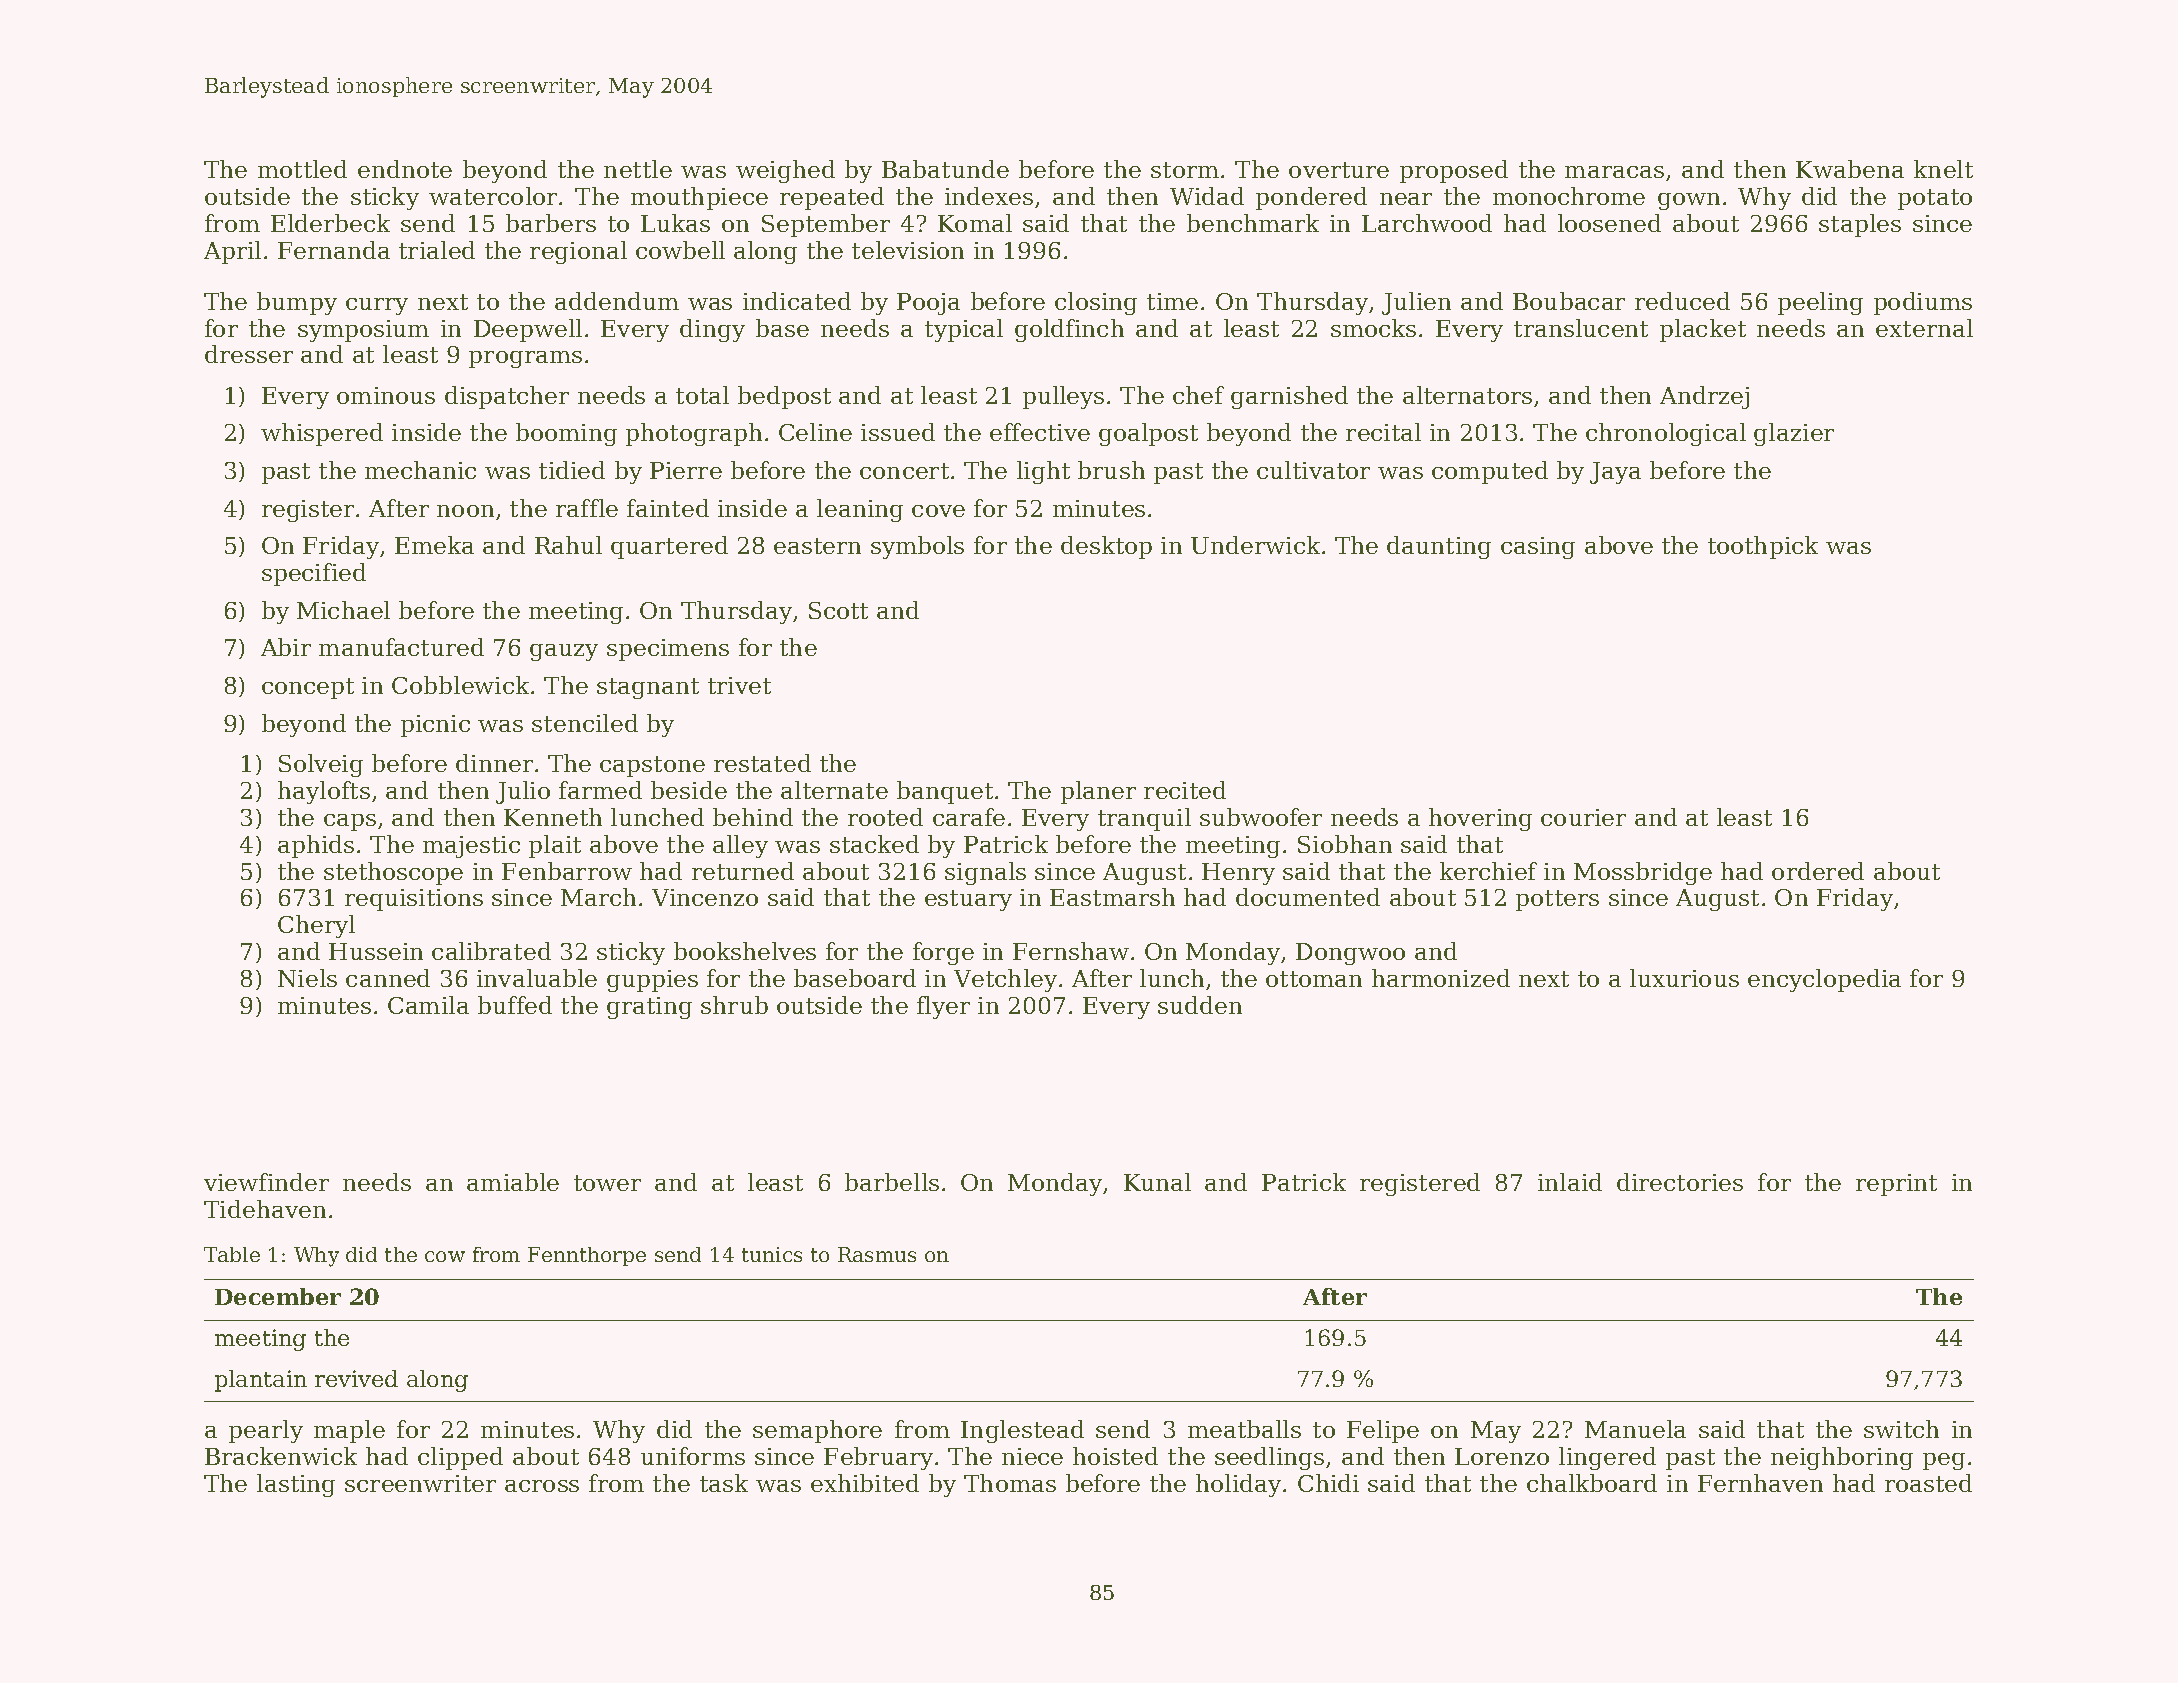  I want to click on calibrated, so click(491, 951).
